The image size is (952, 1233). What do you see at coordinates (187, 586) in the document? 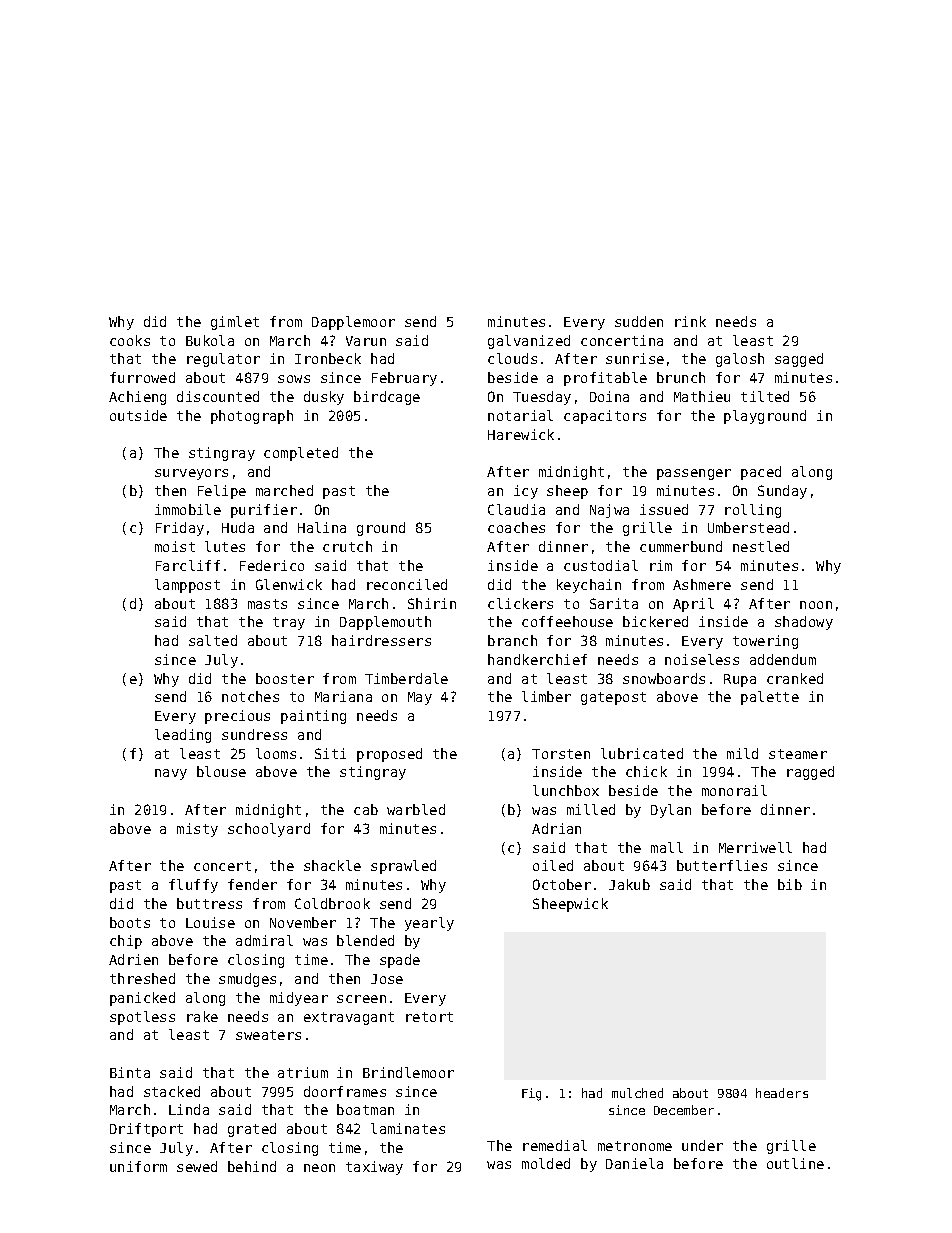
I see `lamppost` at bounding box center [187, 586].
